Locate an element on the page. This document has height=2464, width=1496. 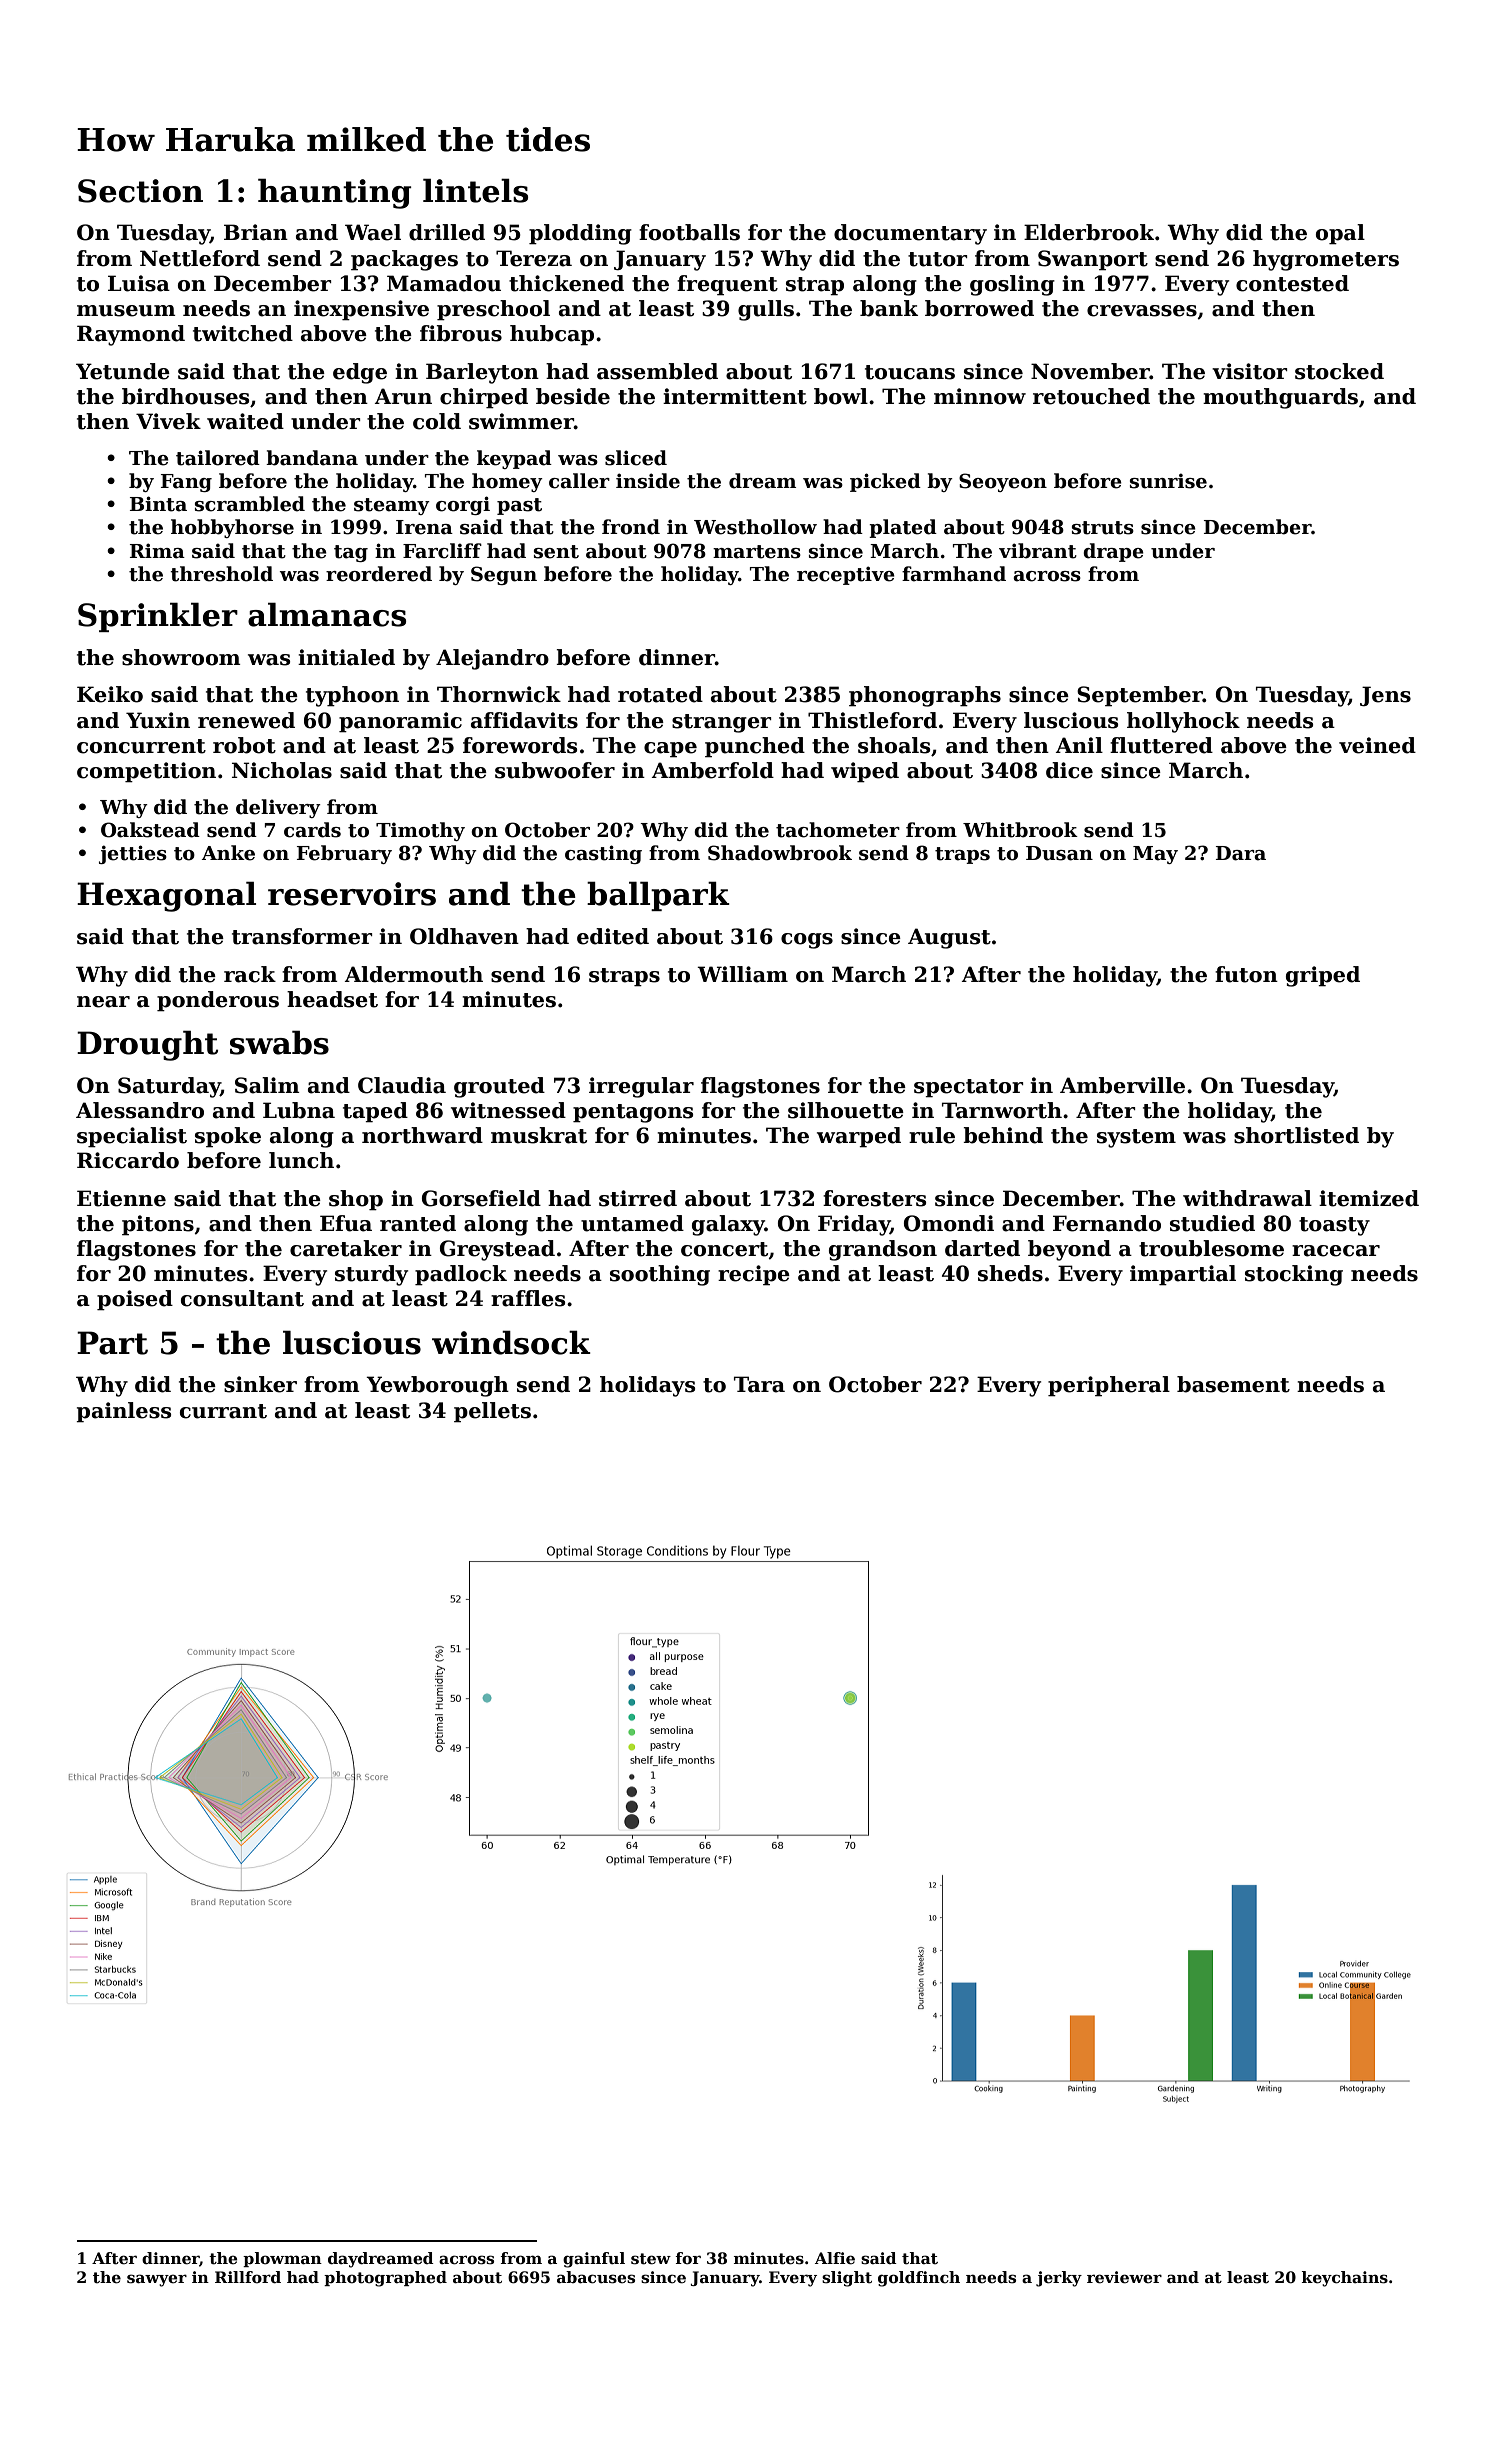
sheds is located at coordinates (1010, 1273).
